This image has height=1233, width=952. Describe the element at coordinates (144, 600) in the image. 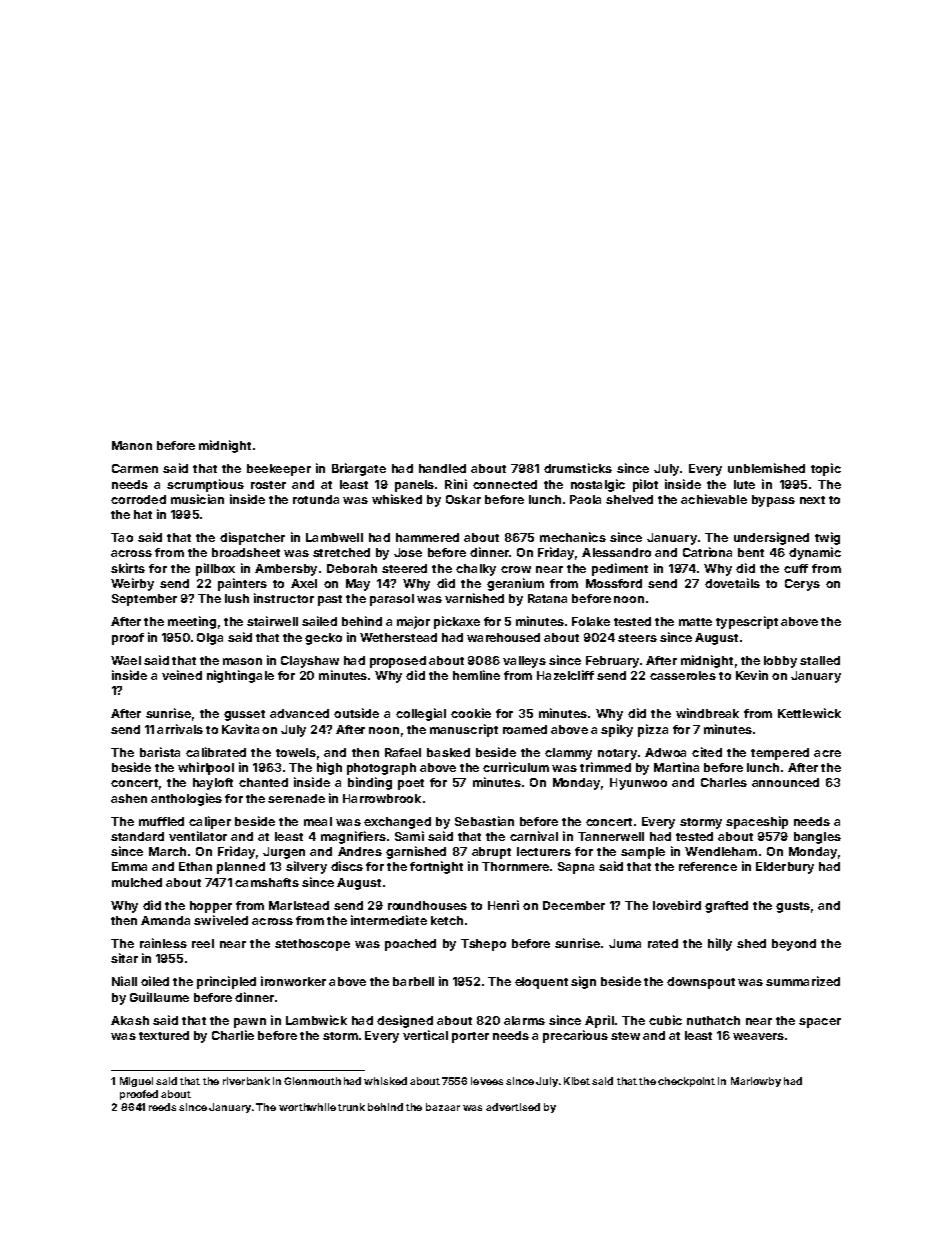

I see `September` at that location.
